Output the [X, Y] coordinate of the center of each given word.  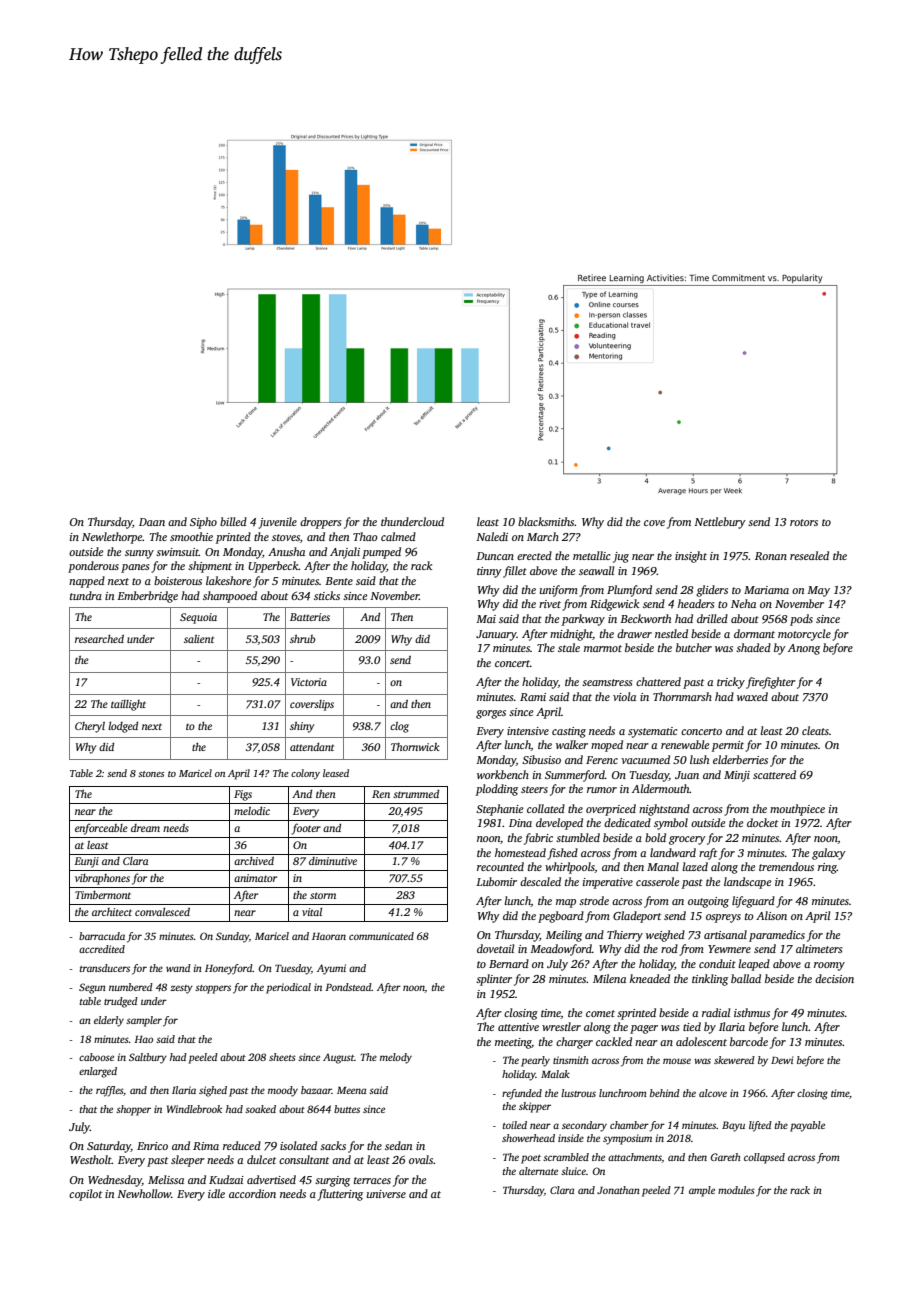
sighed [213, 1091]
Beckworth [645, 618]
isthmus [752, 1012]
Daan [152, 522]
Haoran [329, 936]
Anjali [345, 553]
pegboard [561, 917]
